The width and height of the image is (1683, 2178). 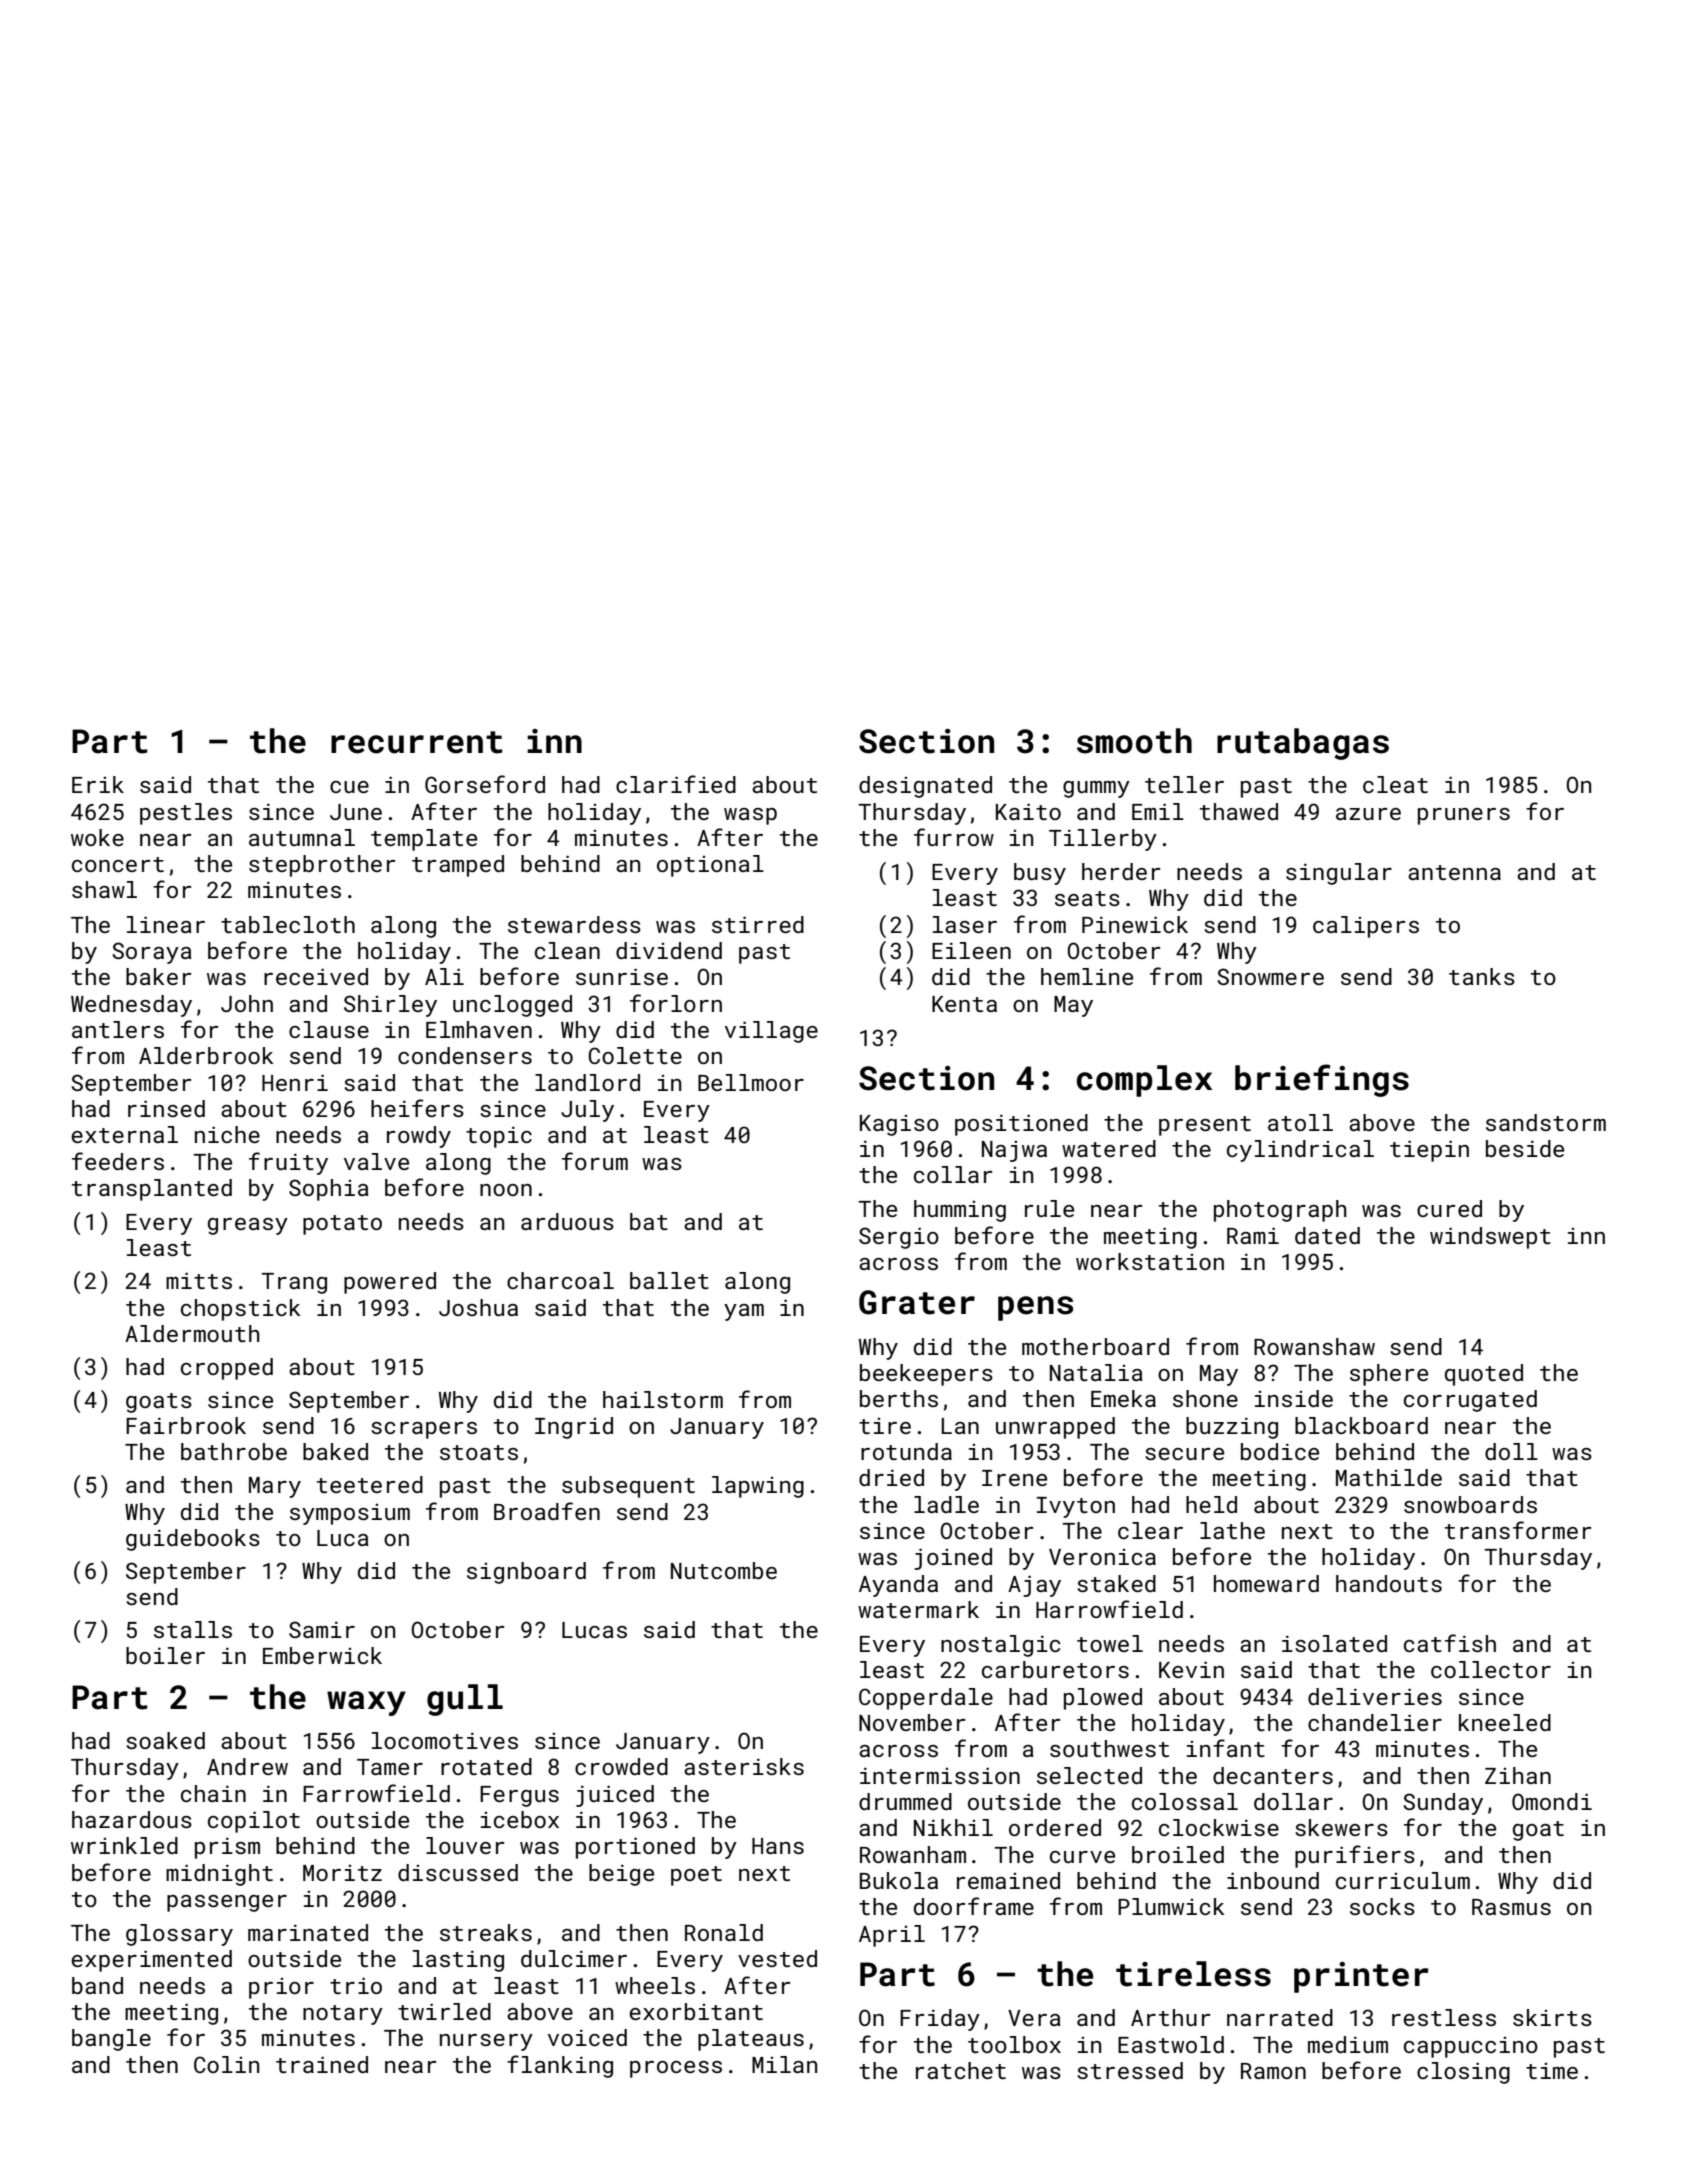 I want to click on cropped, so click(x=227, y=1369).
